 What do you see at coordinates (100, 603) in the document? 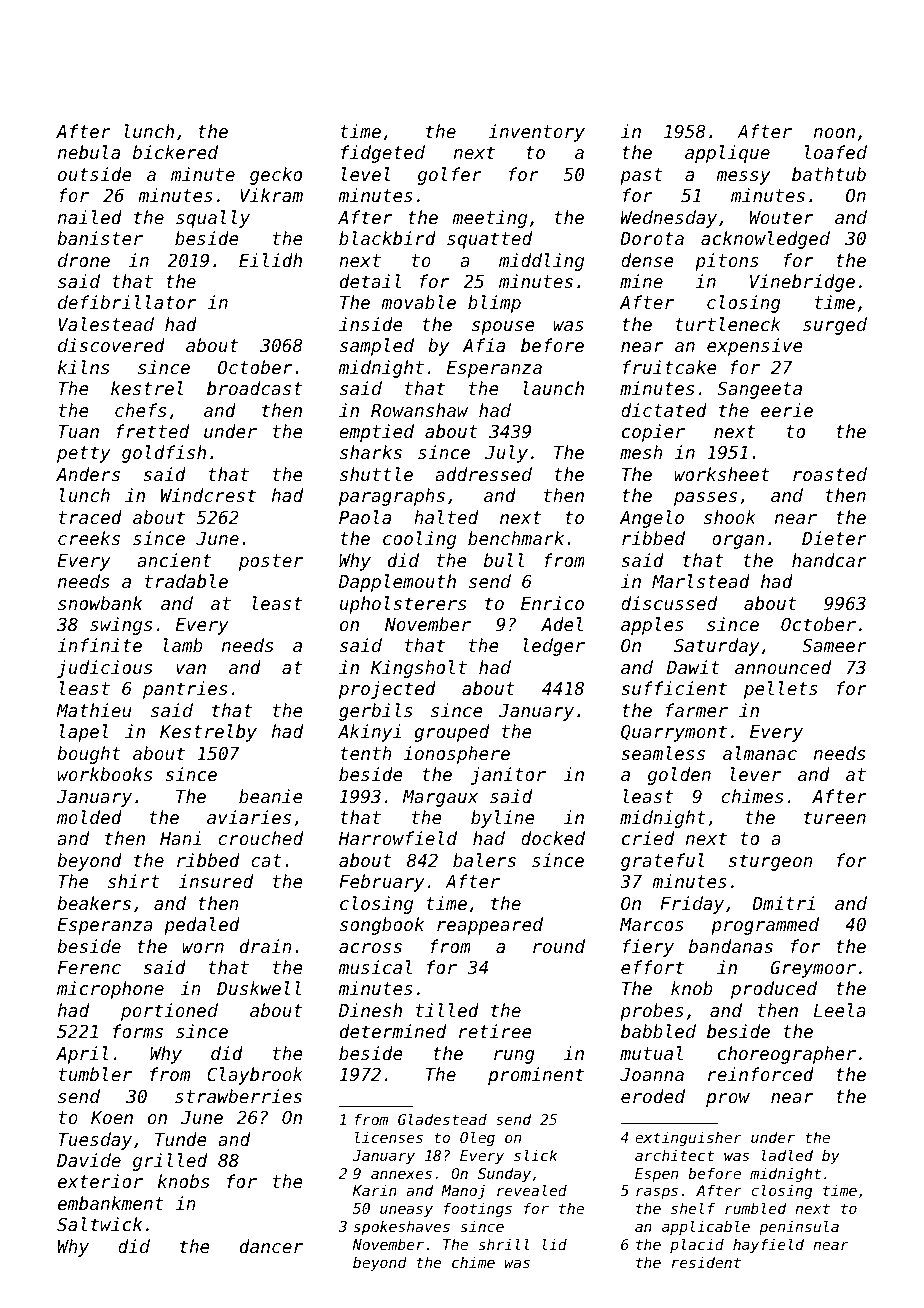
I see `snowbank` at bounding box center [100, 603].
